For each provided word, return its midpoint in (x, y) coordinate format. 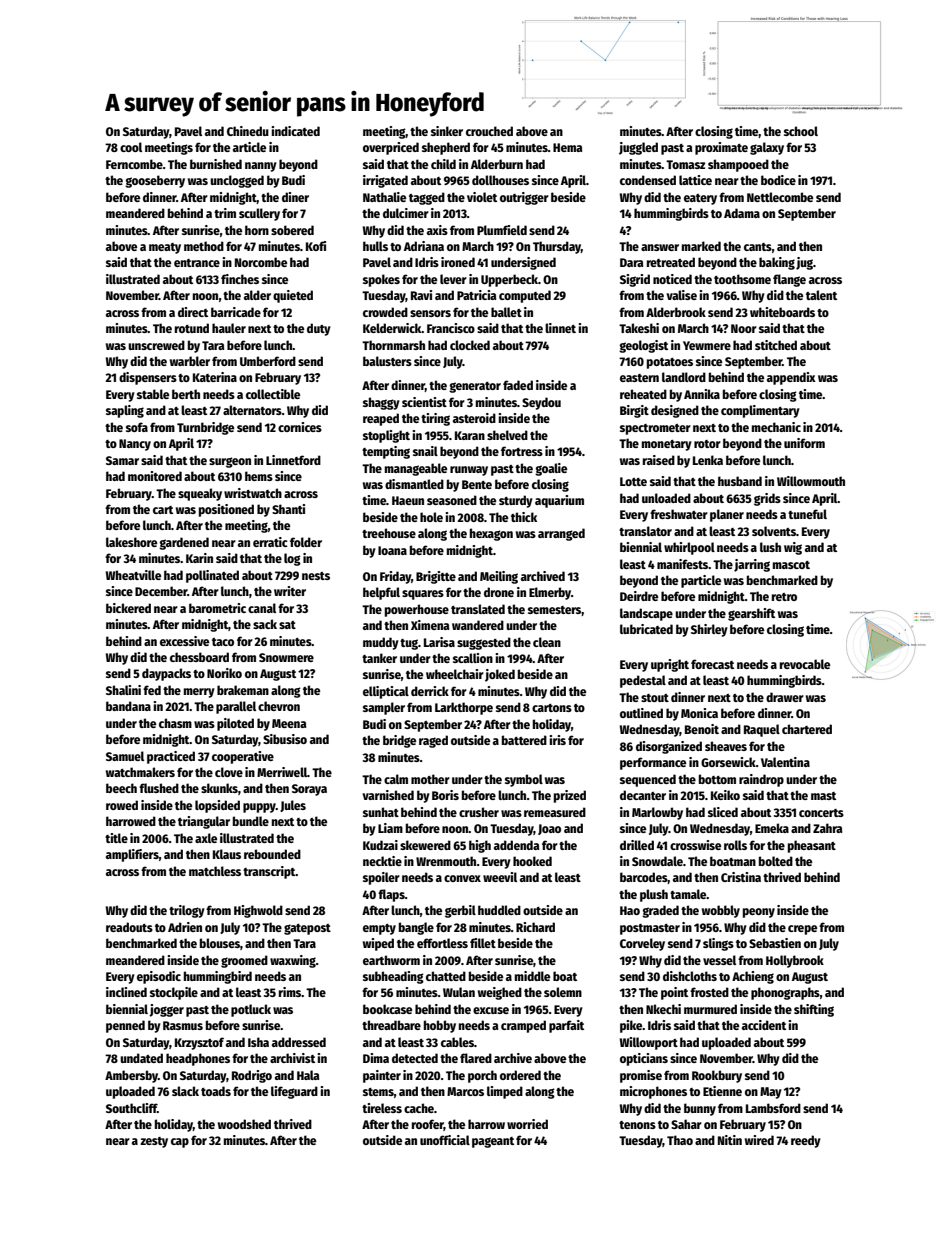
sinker (447, 131)
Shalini (123, 690)
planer (727, 515)
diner (295, 197)
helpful (381, 593)
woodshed (244, 1124)
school (801, 131)
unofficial (445, 1140)
